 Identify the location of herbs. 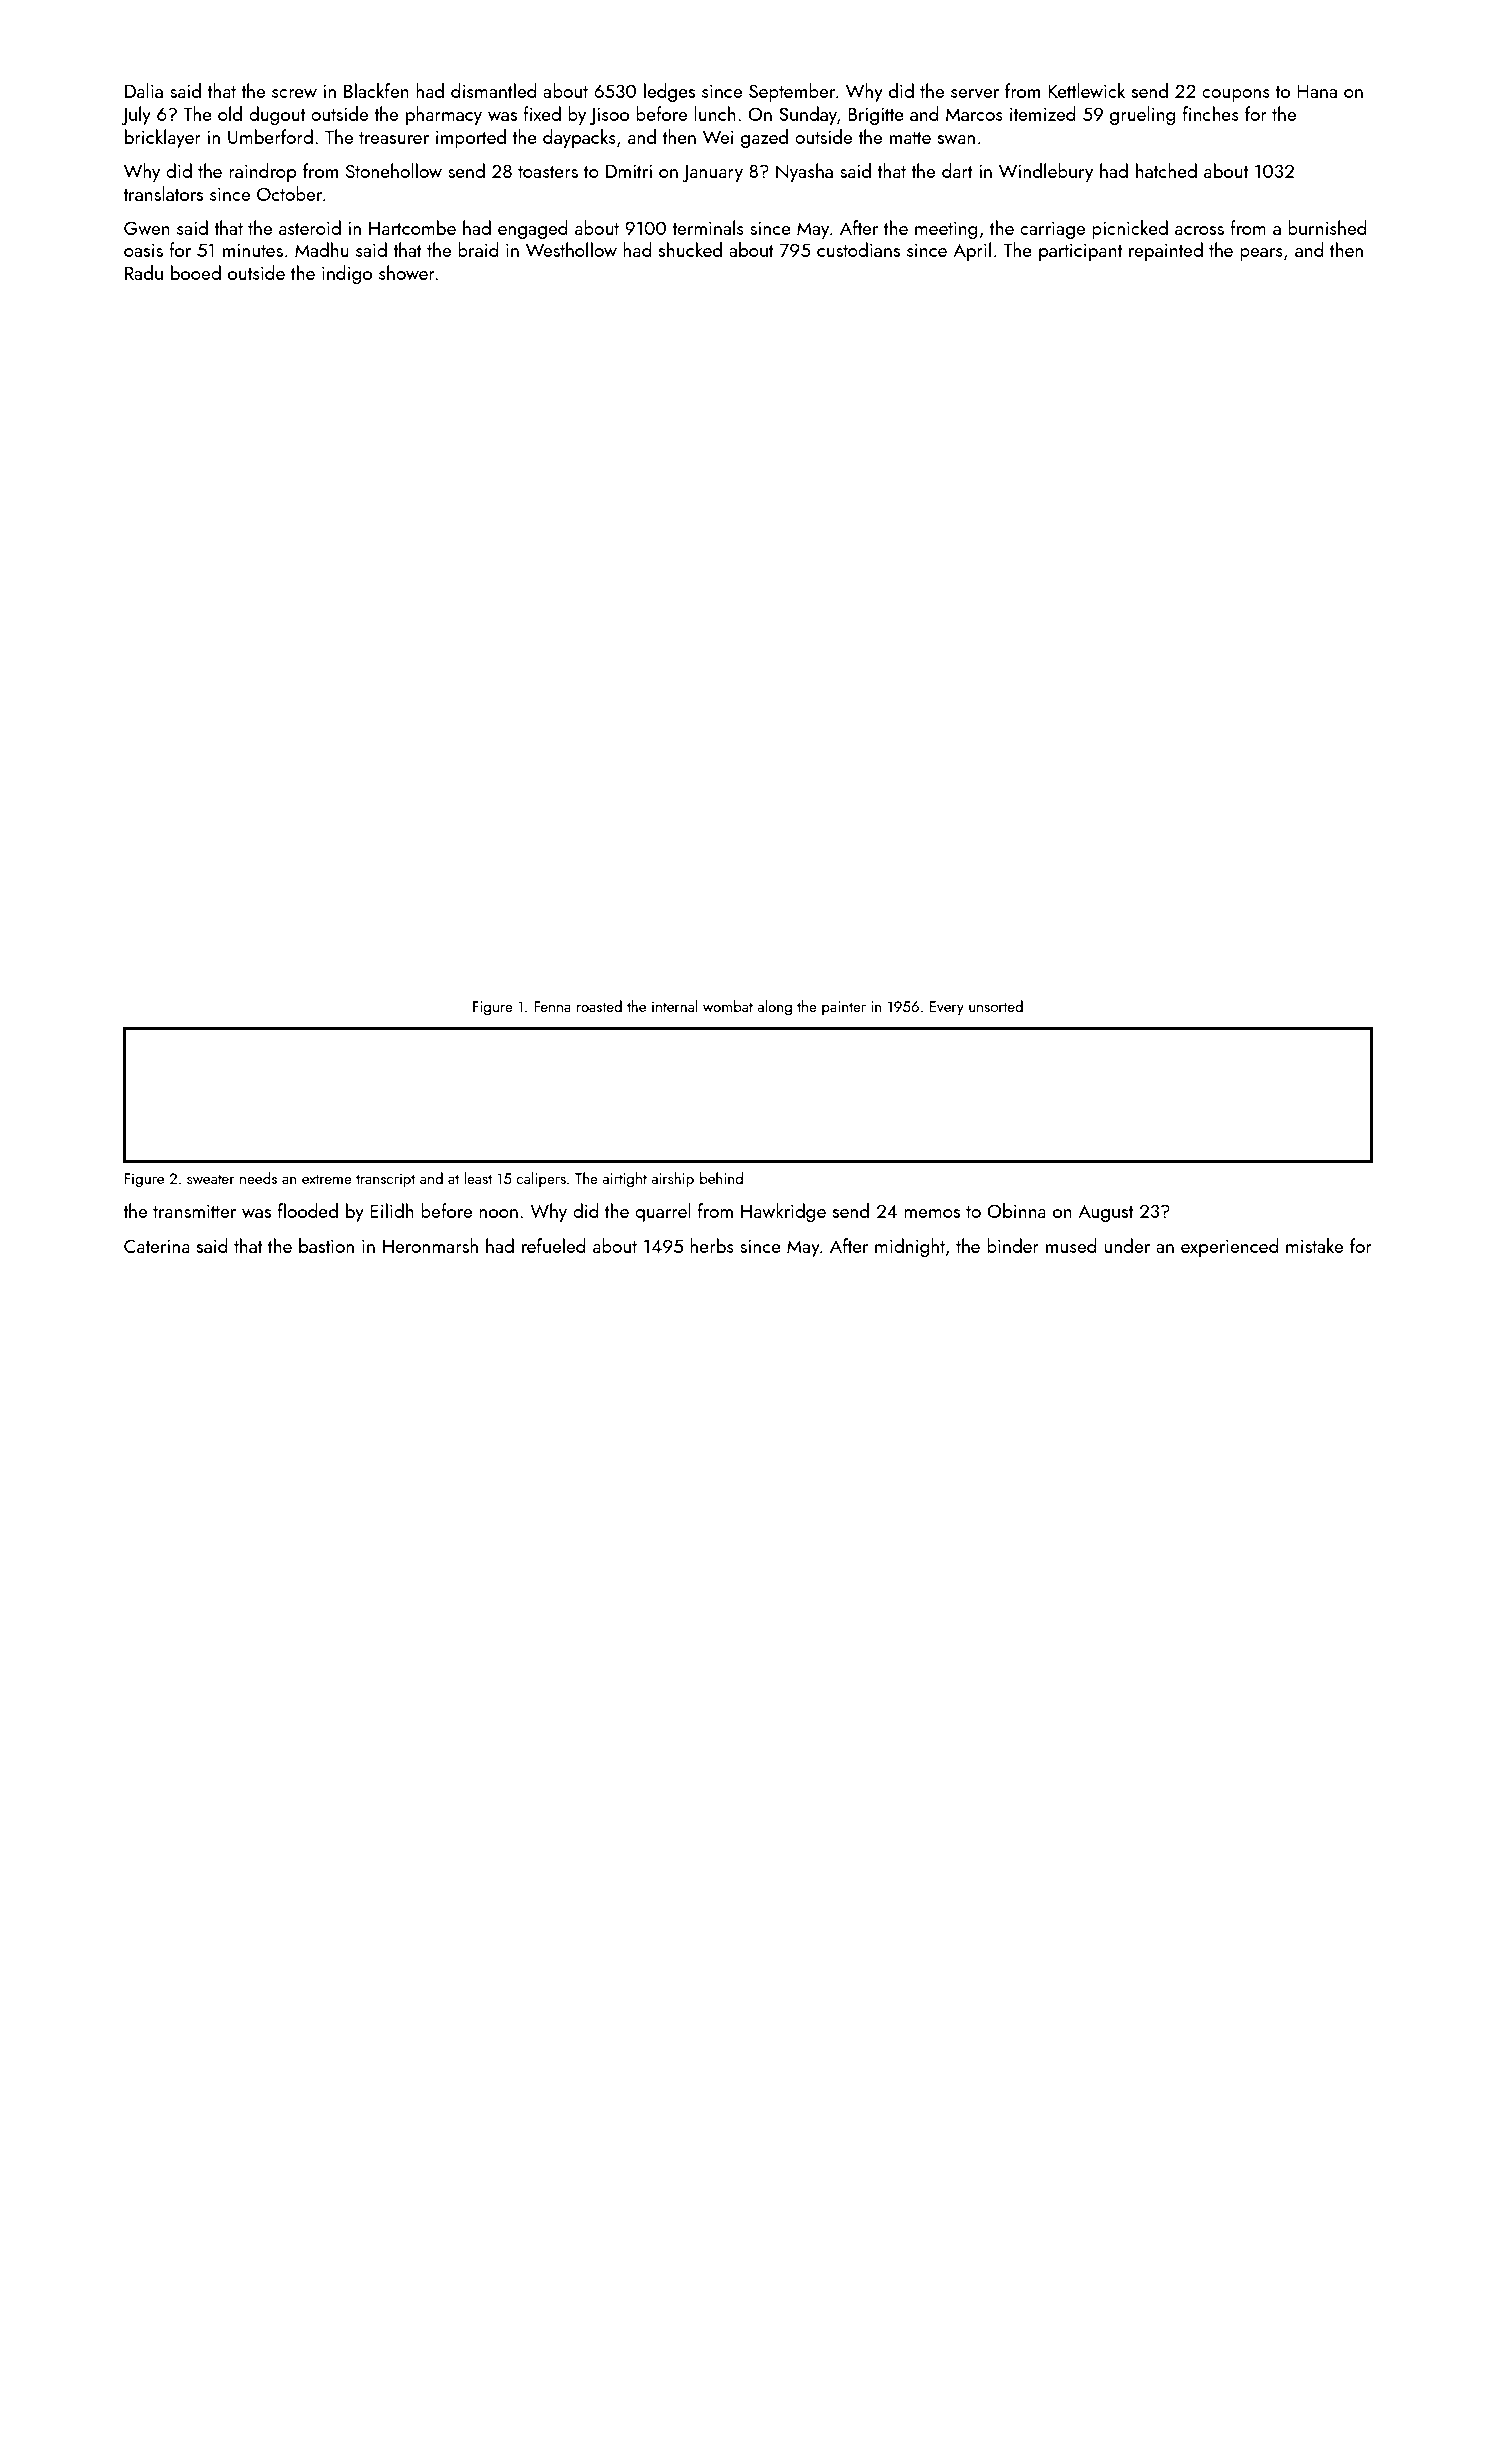
(712, 1245).
